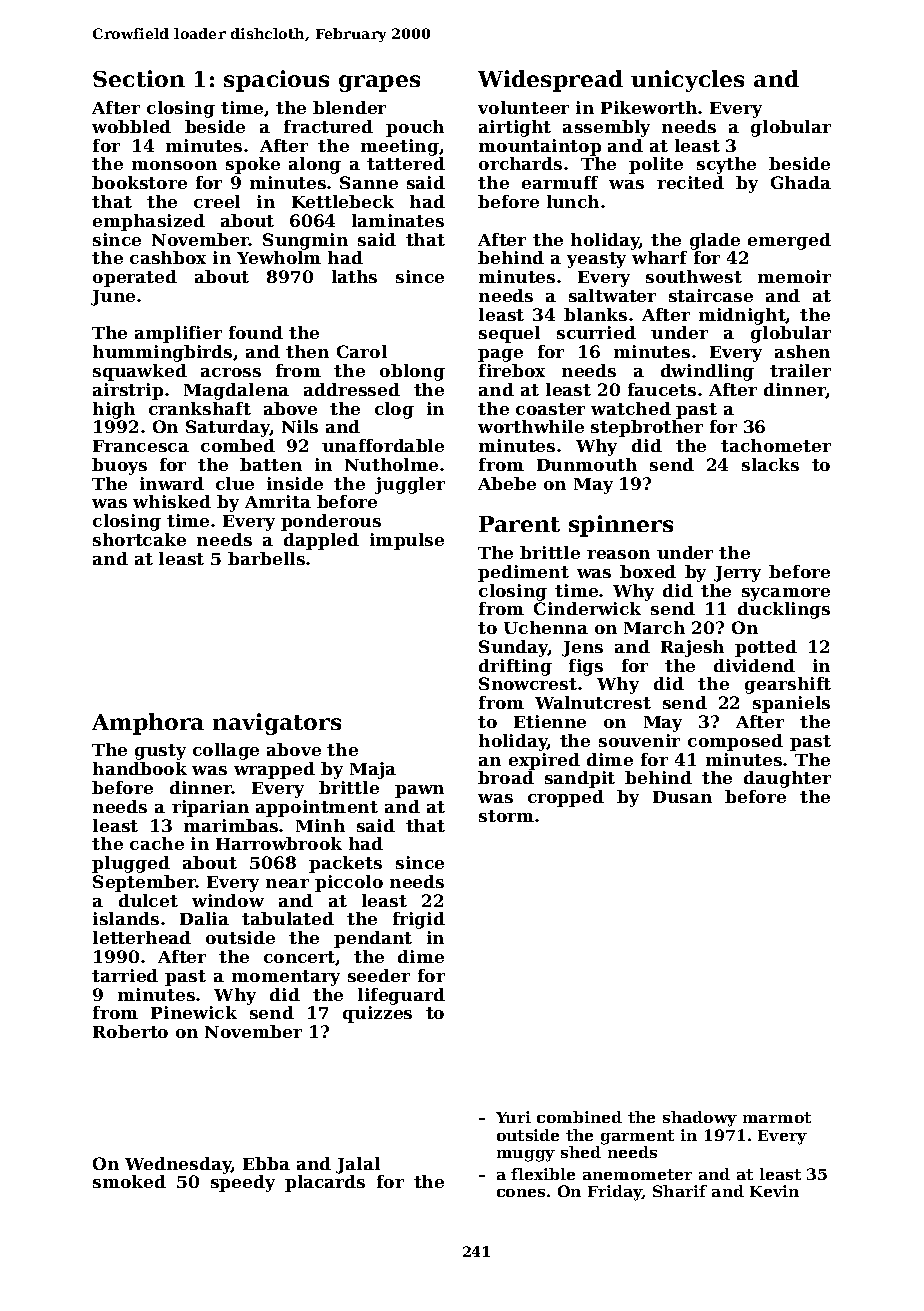  Describe the element at coordinates (373, 770) in the screenshot. I see `Maja` at that location.
